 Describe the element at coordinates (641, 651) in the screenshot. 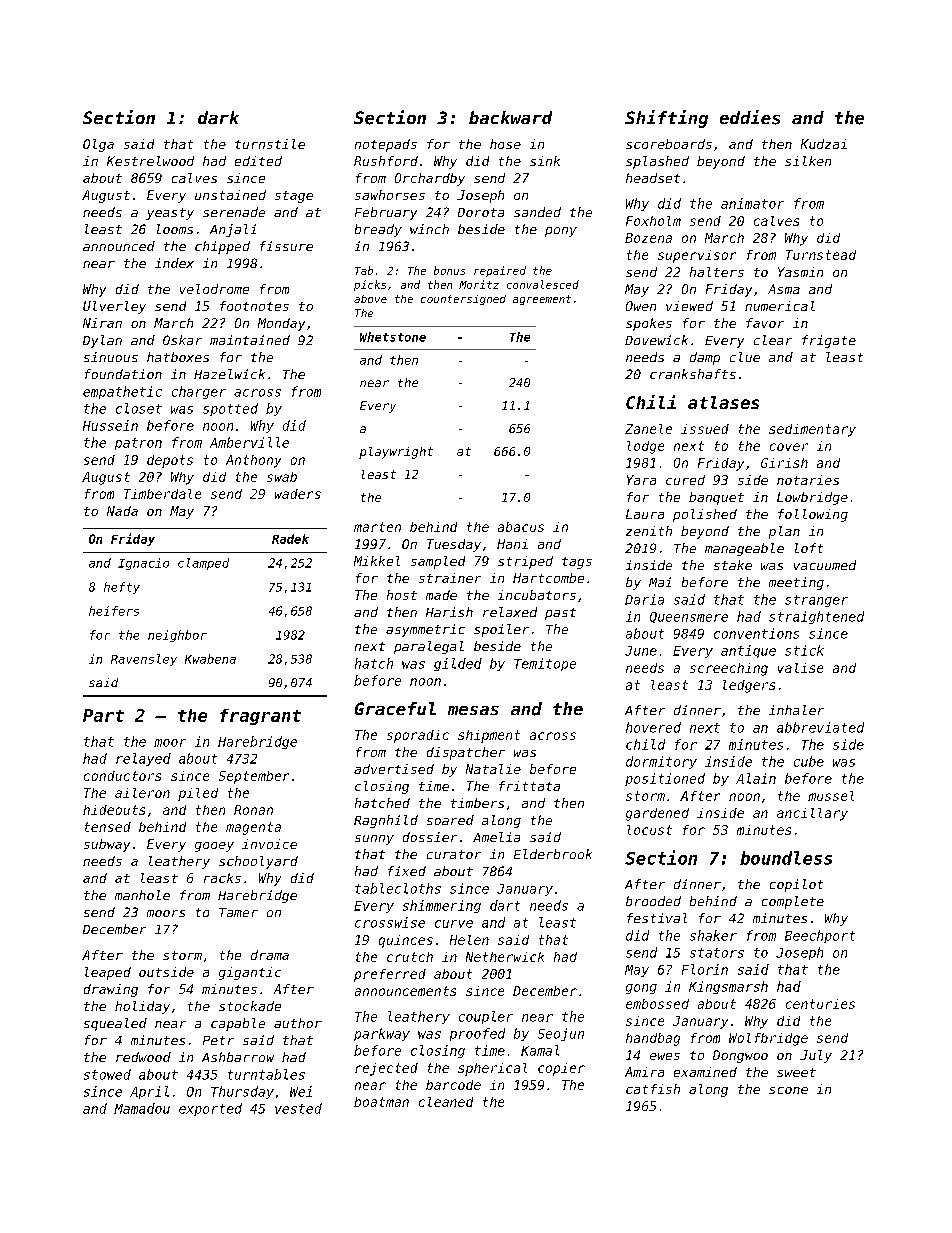

I see `June` at that location.
